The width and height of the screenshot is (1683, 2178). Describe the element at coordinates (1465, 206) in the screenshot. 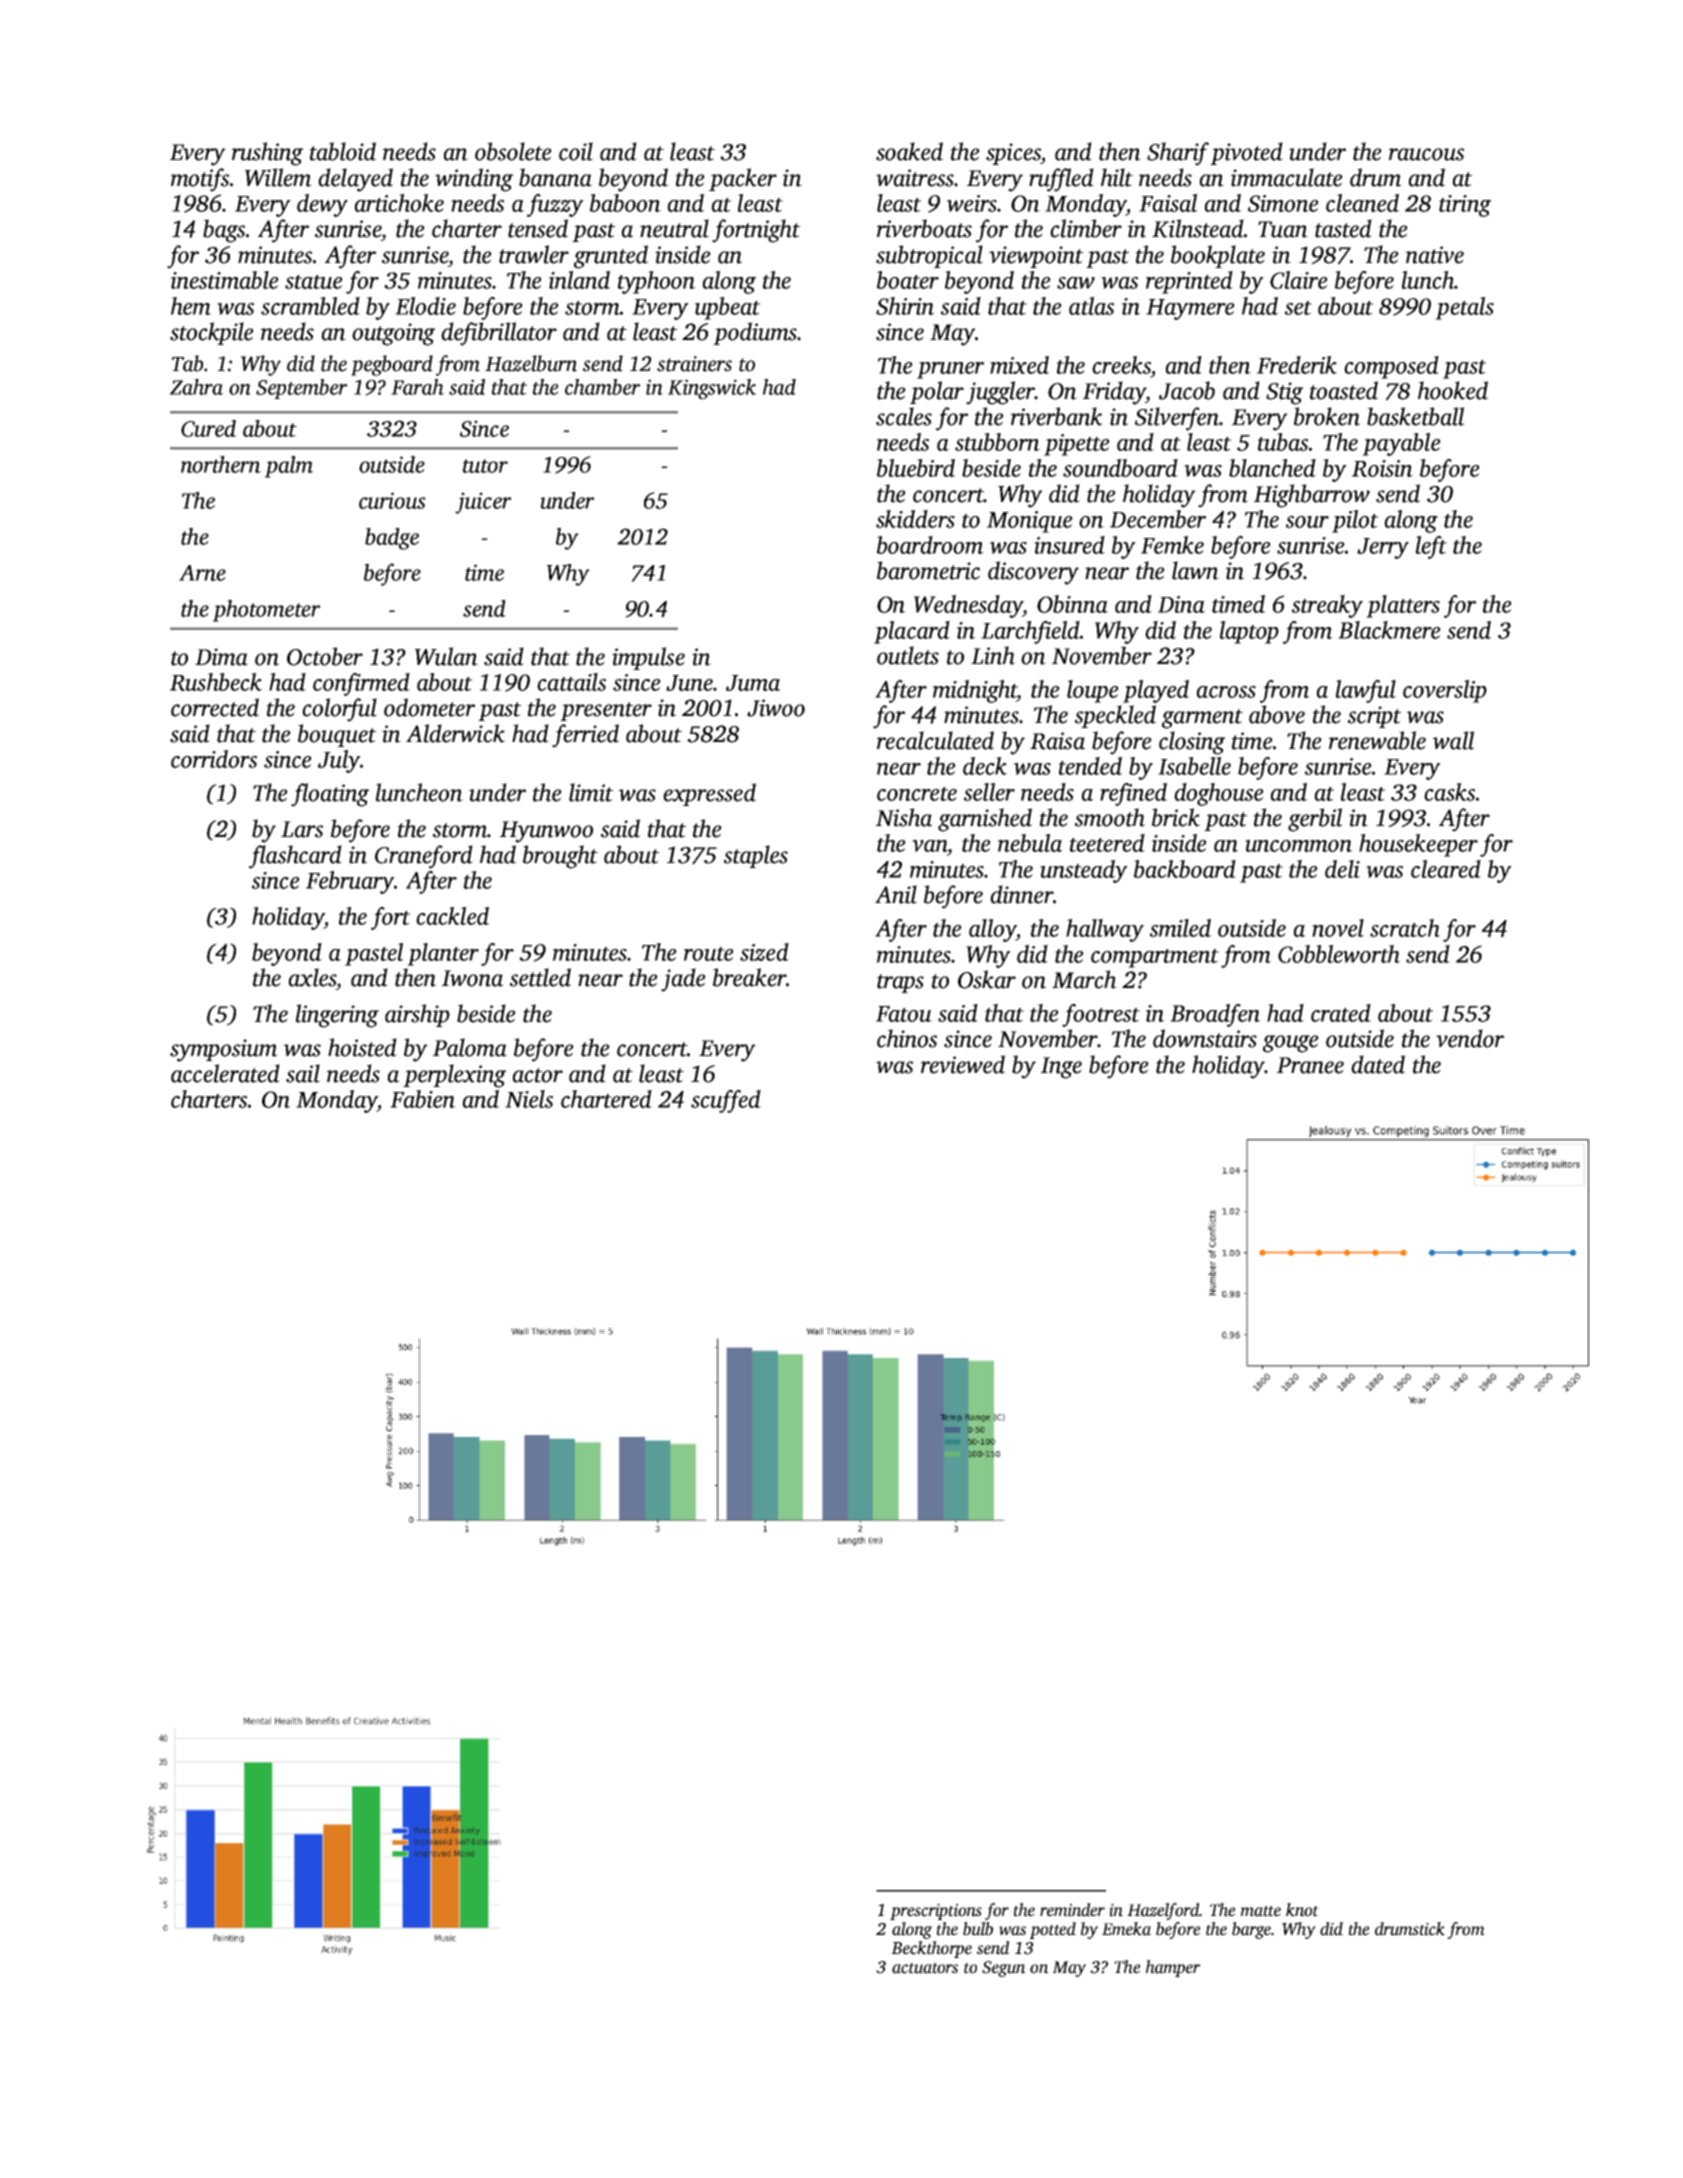

I see `tiring` at that location.
